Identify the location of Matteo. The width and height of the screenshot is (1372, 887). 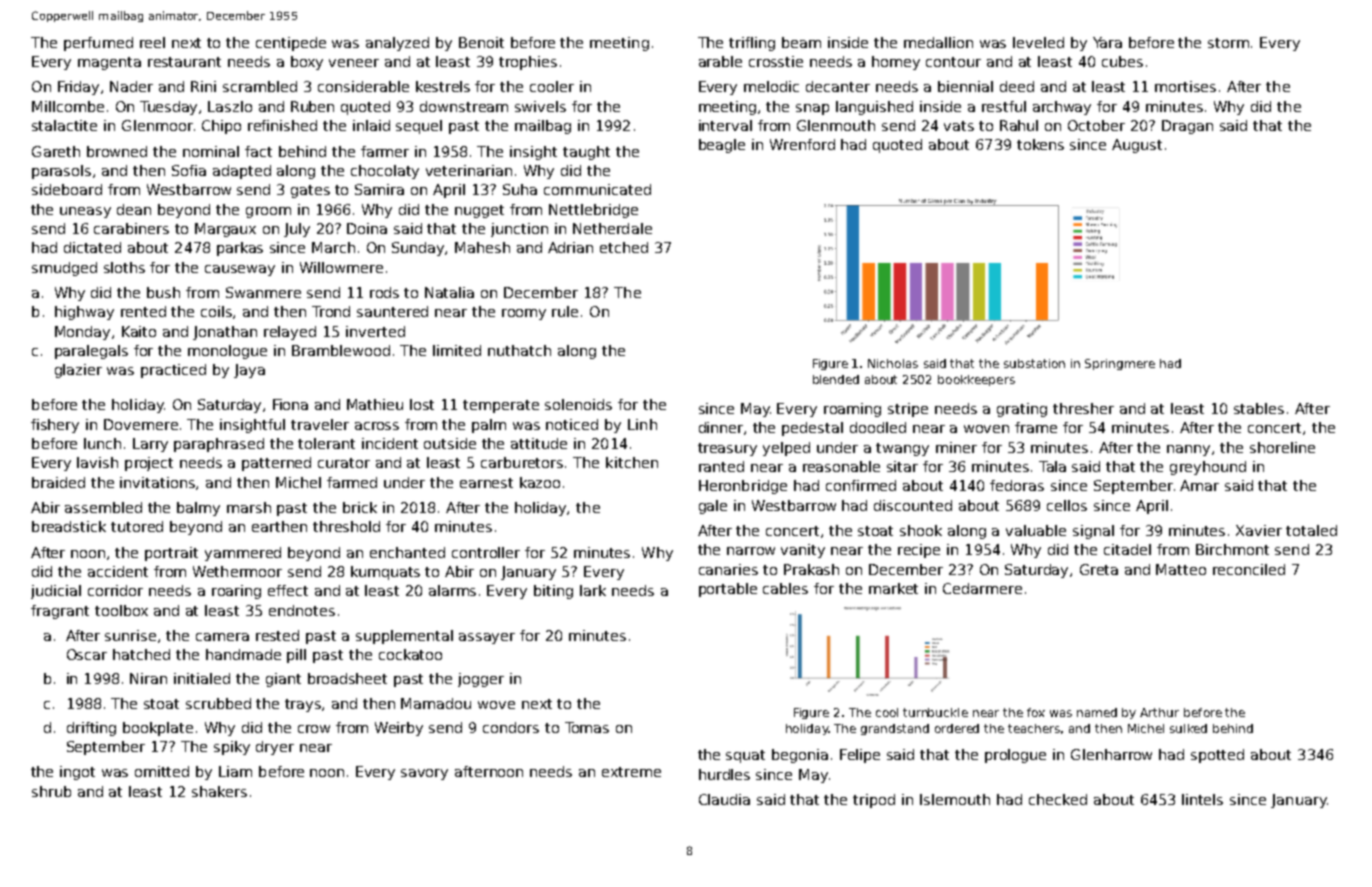
(1181, 569).
